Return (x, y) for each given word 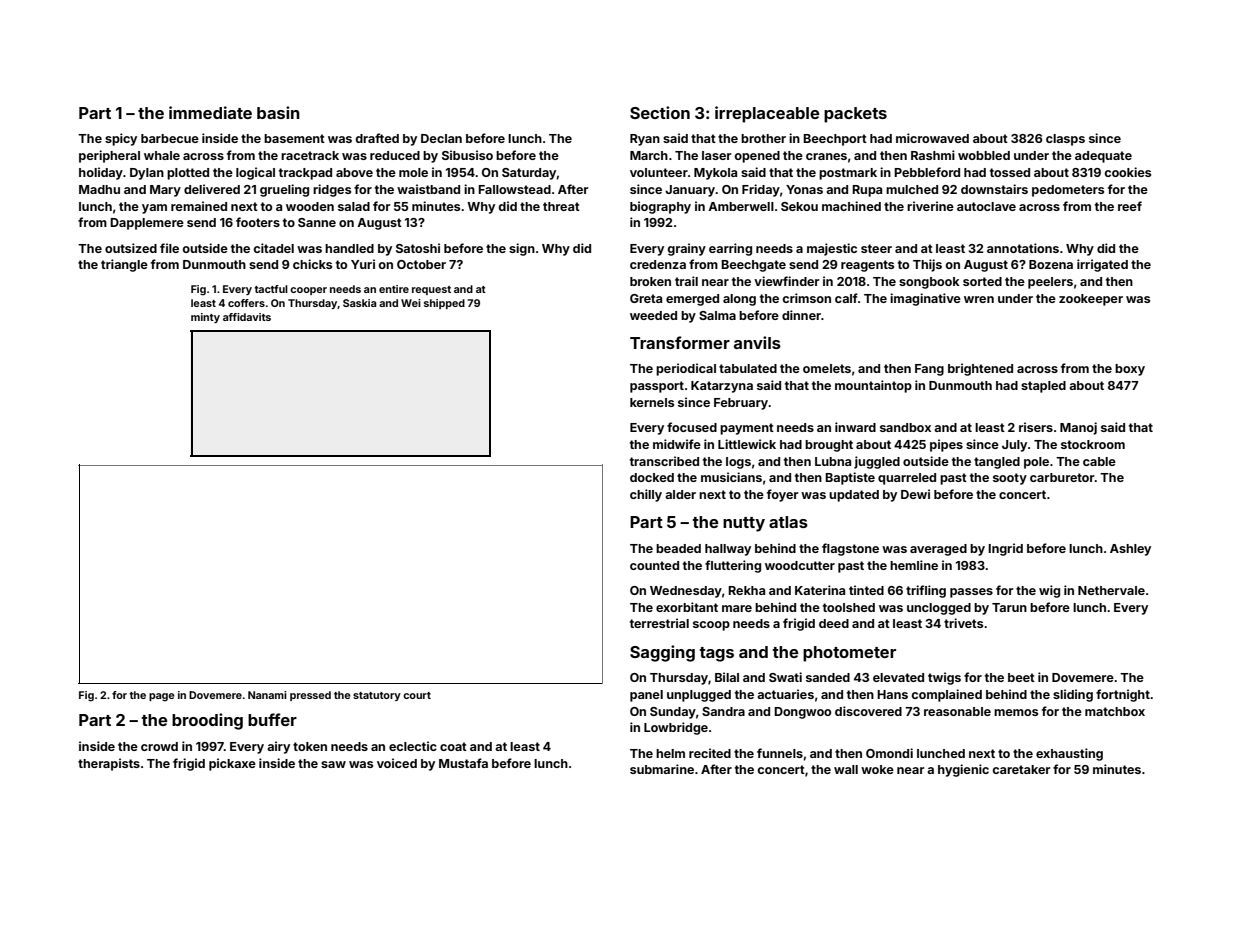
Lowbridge (676, 728)
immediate (210, 112)
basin (278, 112)
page (162, 697)
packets (855, 115)
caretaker (1021, 769)
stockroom (1093, 444)
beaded (678, 548)
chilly (646, 495)
